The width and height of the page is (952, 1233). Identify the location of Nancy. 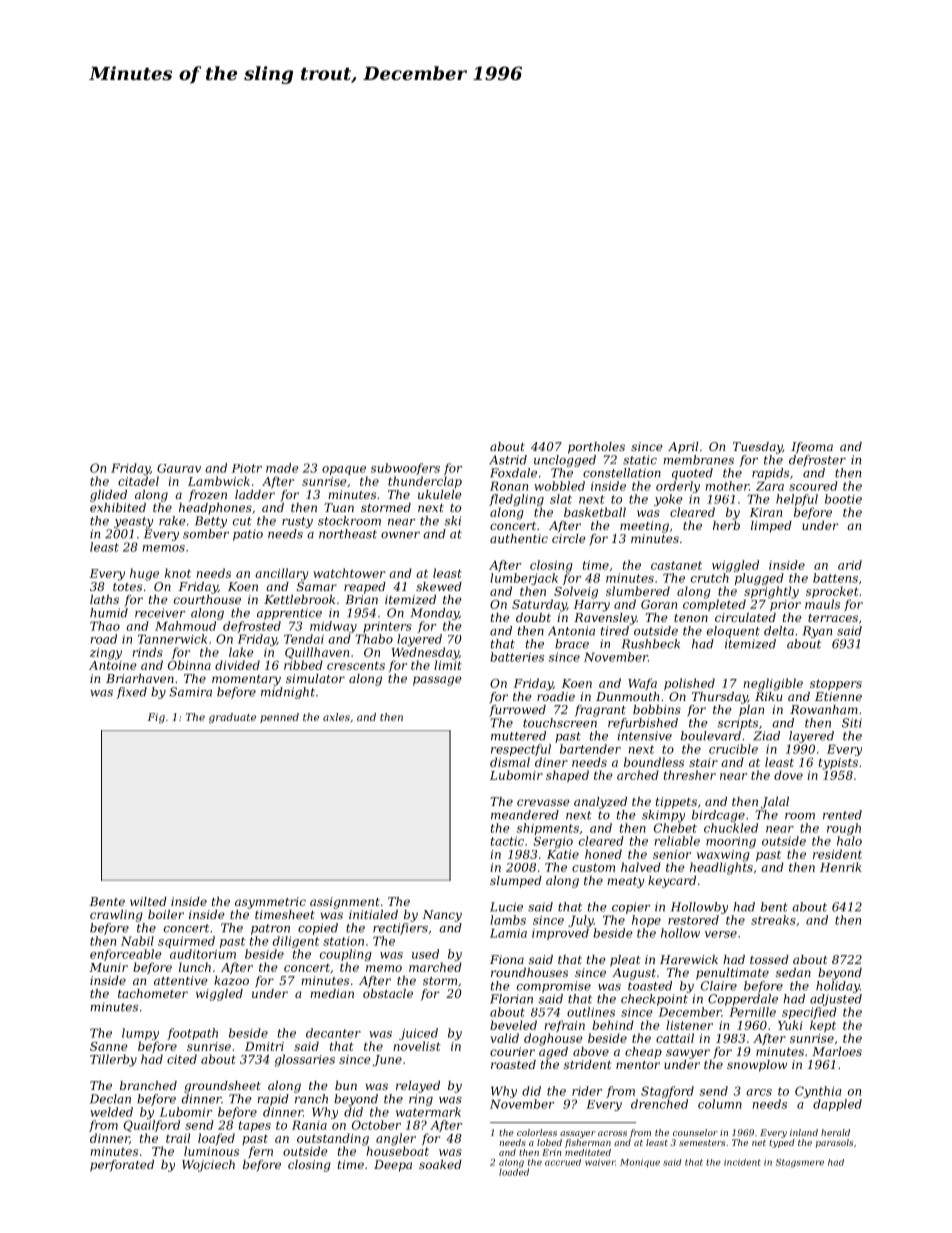
(442, 916).
